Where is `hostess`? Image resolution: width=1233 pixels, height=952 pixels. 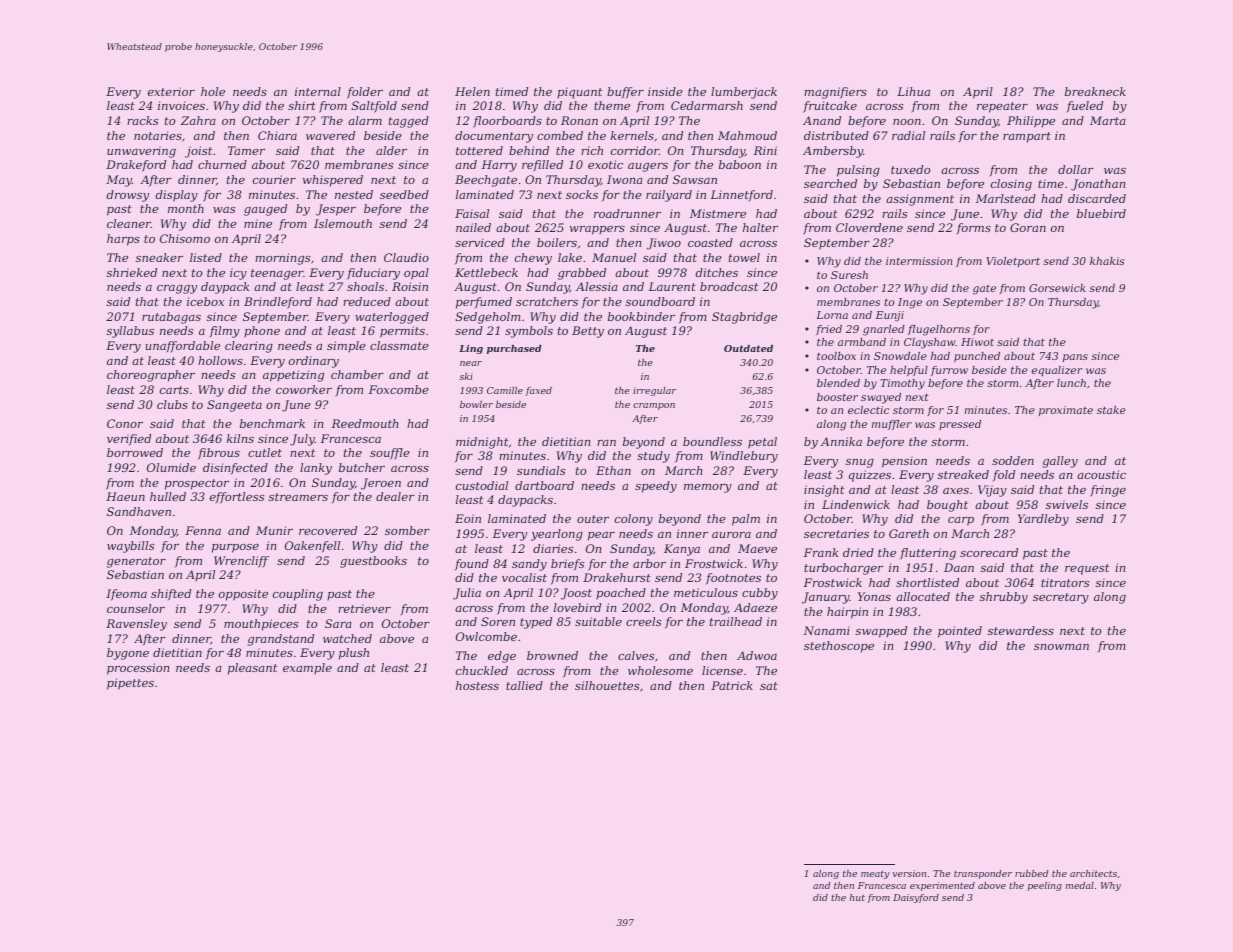
hostess is located at coordinates (477, 685).
